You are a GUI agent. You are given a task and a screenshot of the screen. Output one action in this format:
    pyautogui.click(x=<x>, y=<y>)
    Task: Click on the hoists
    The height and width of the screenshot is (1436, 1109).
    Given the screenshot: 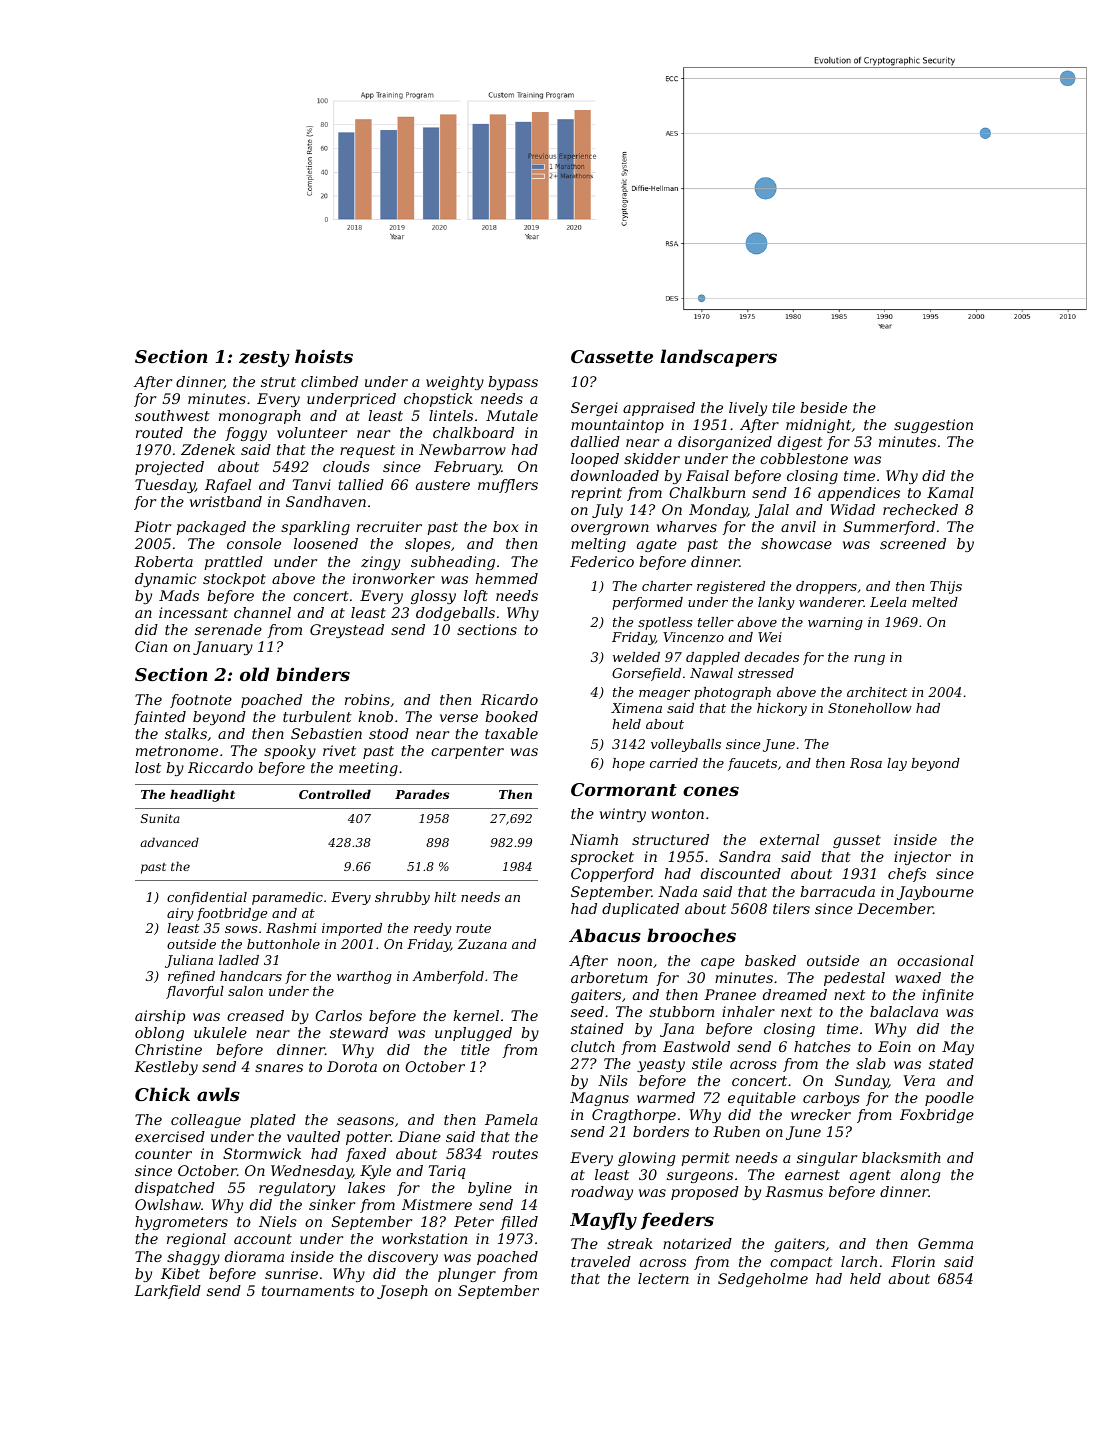 What is the action you would take?
    pyautogui.click(x=324, y=356)
